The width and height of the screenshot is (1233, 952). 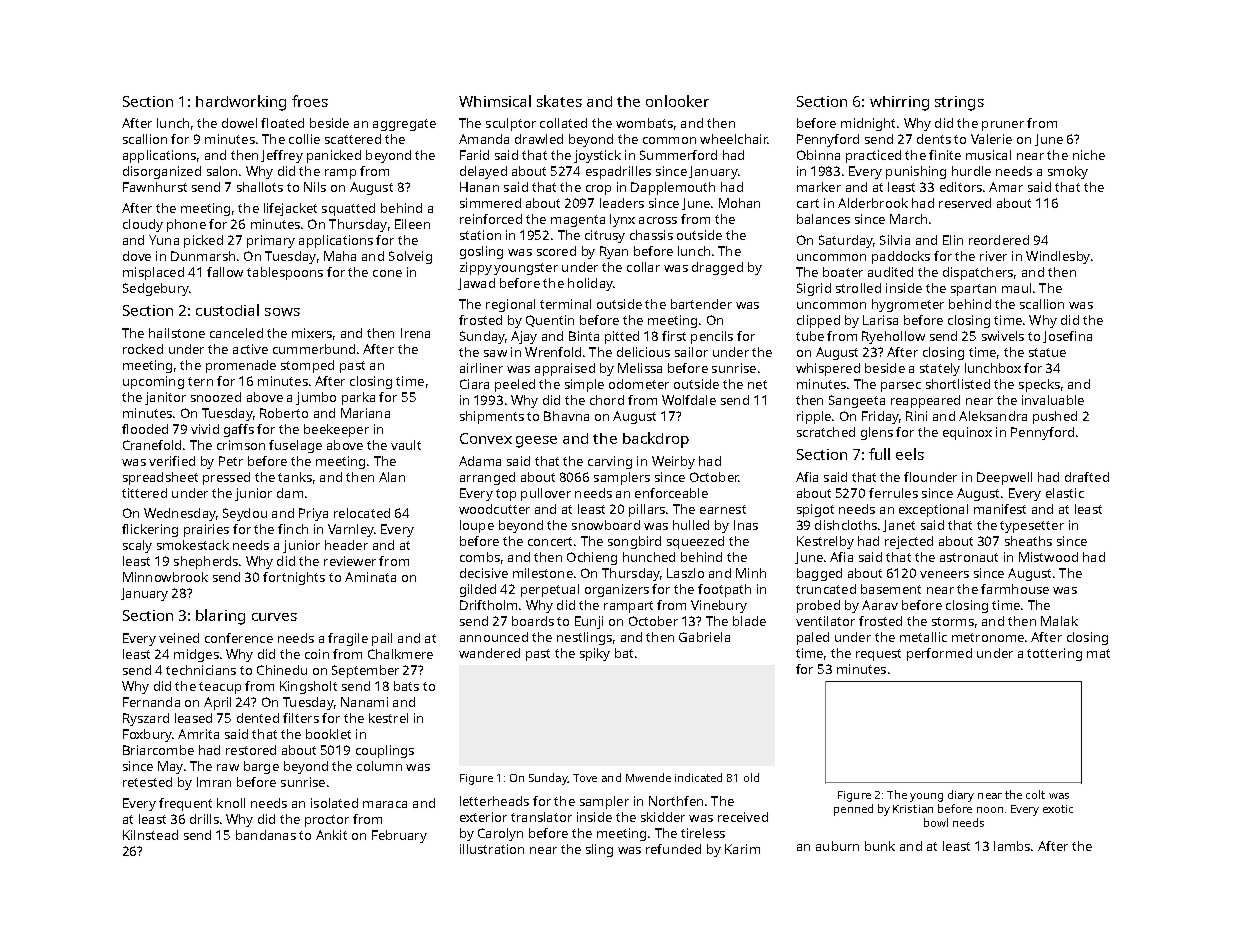 I want to click on strings, so click(x=959, y=103).
